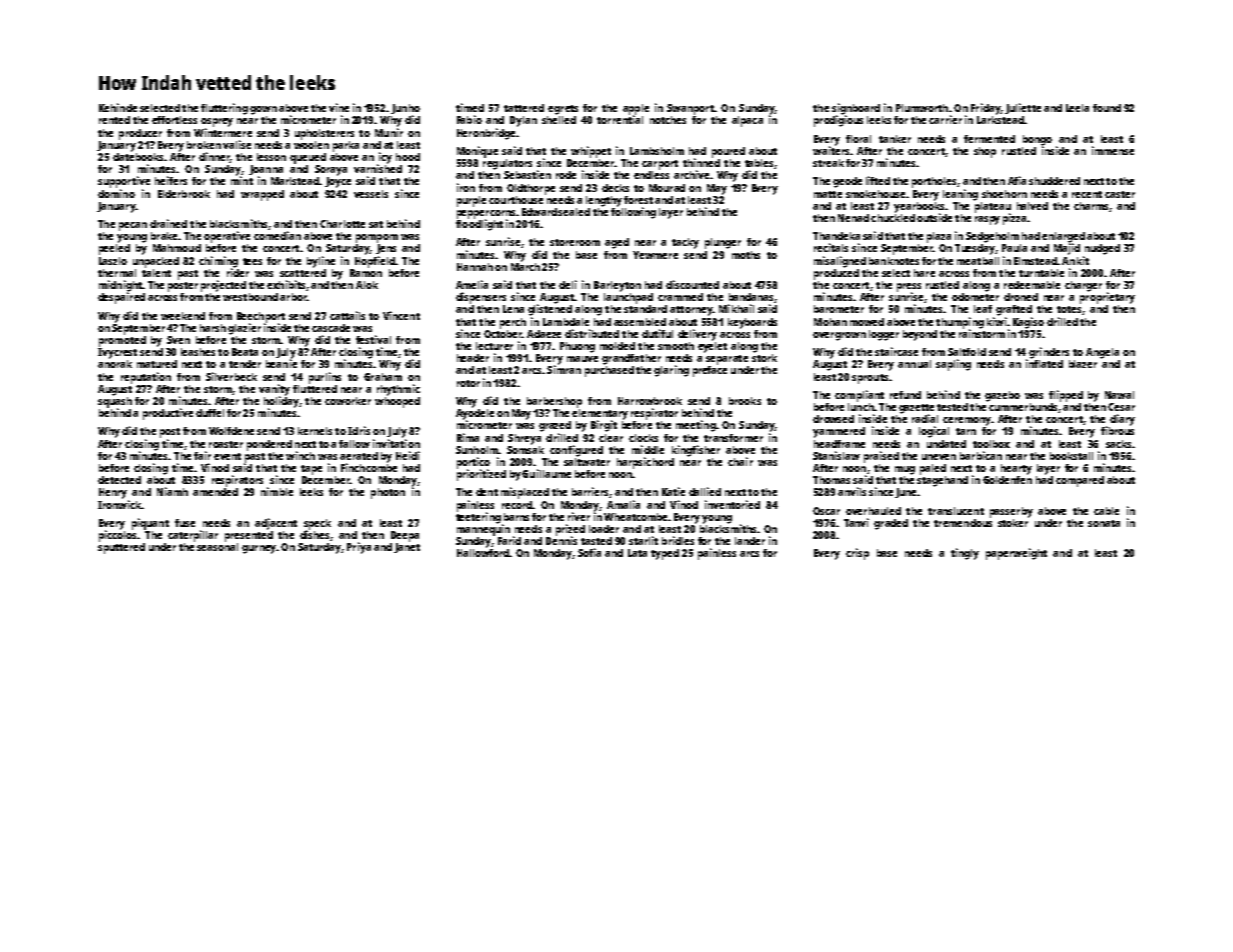 The height and width of the screenshot is (952, 1233). Describe the element at coordinates (736, 308) in the screenshot. I see `Mikhail` at that location.
